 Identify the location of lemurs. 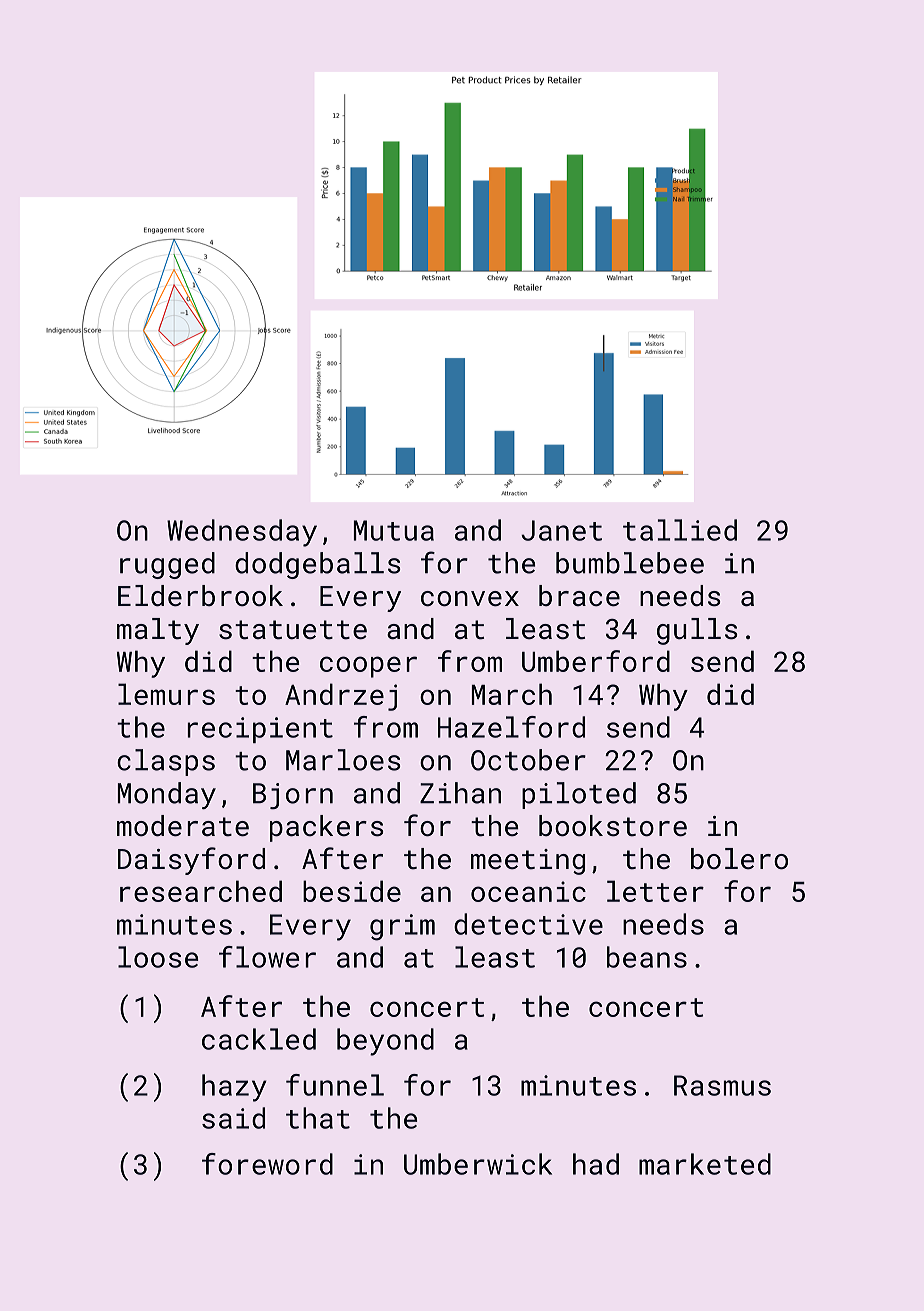
(166, 694).
